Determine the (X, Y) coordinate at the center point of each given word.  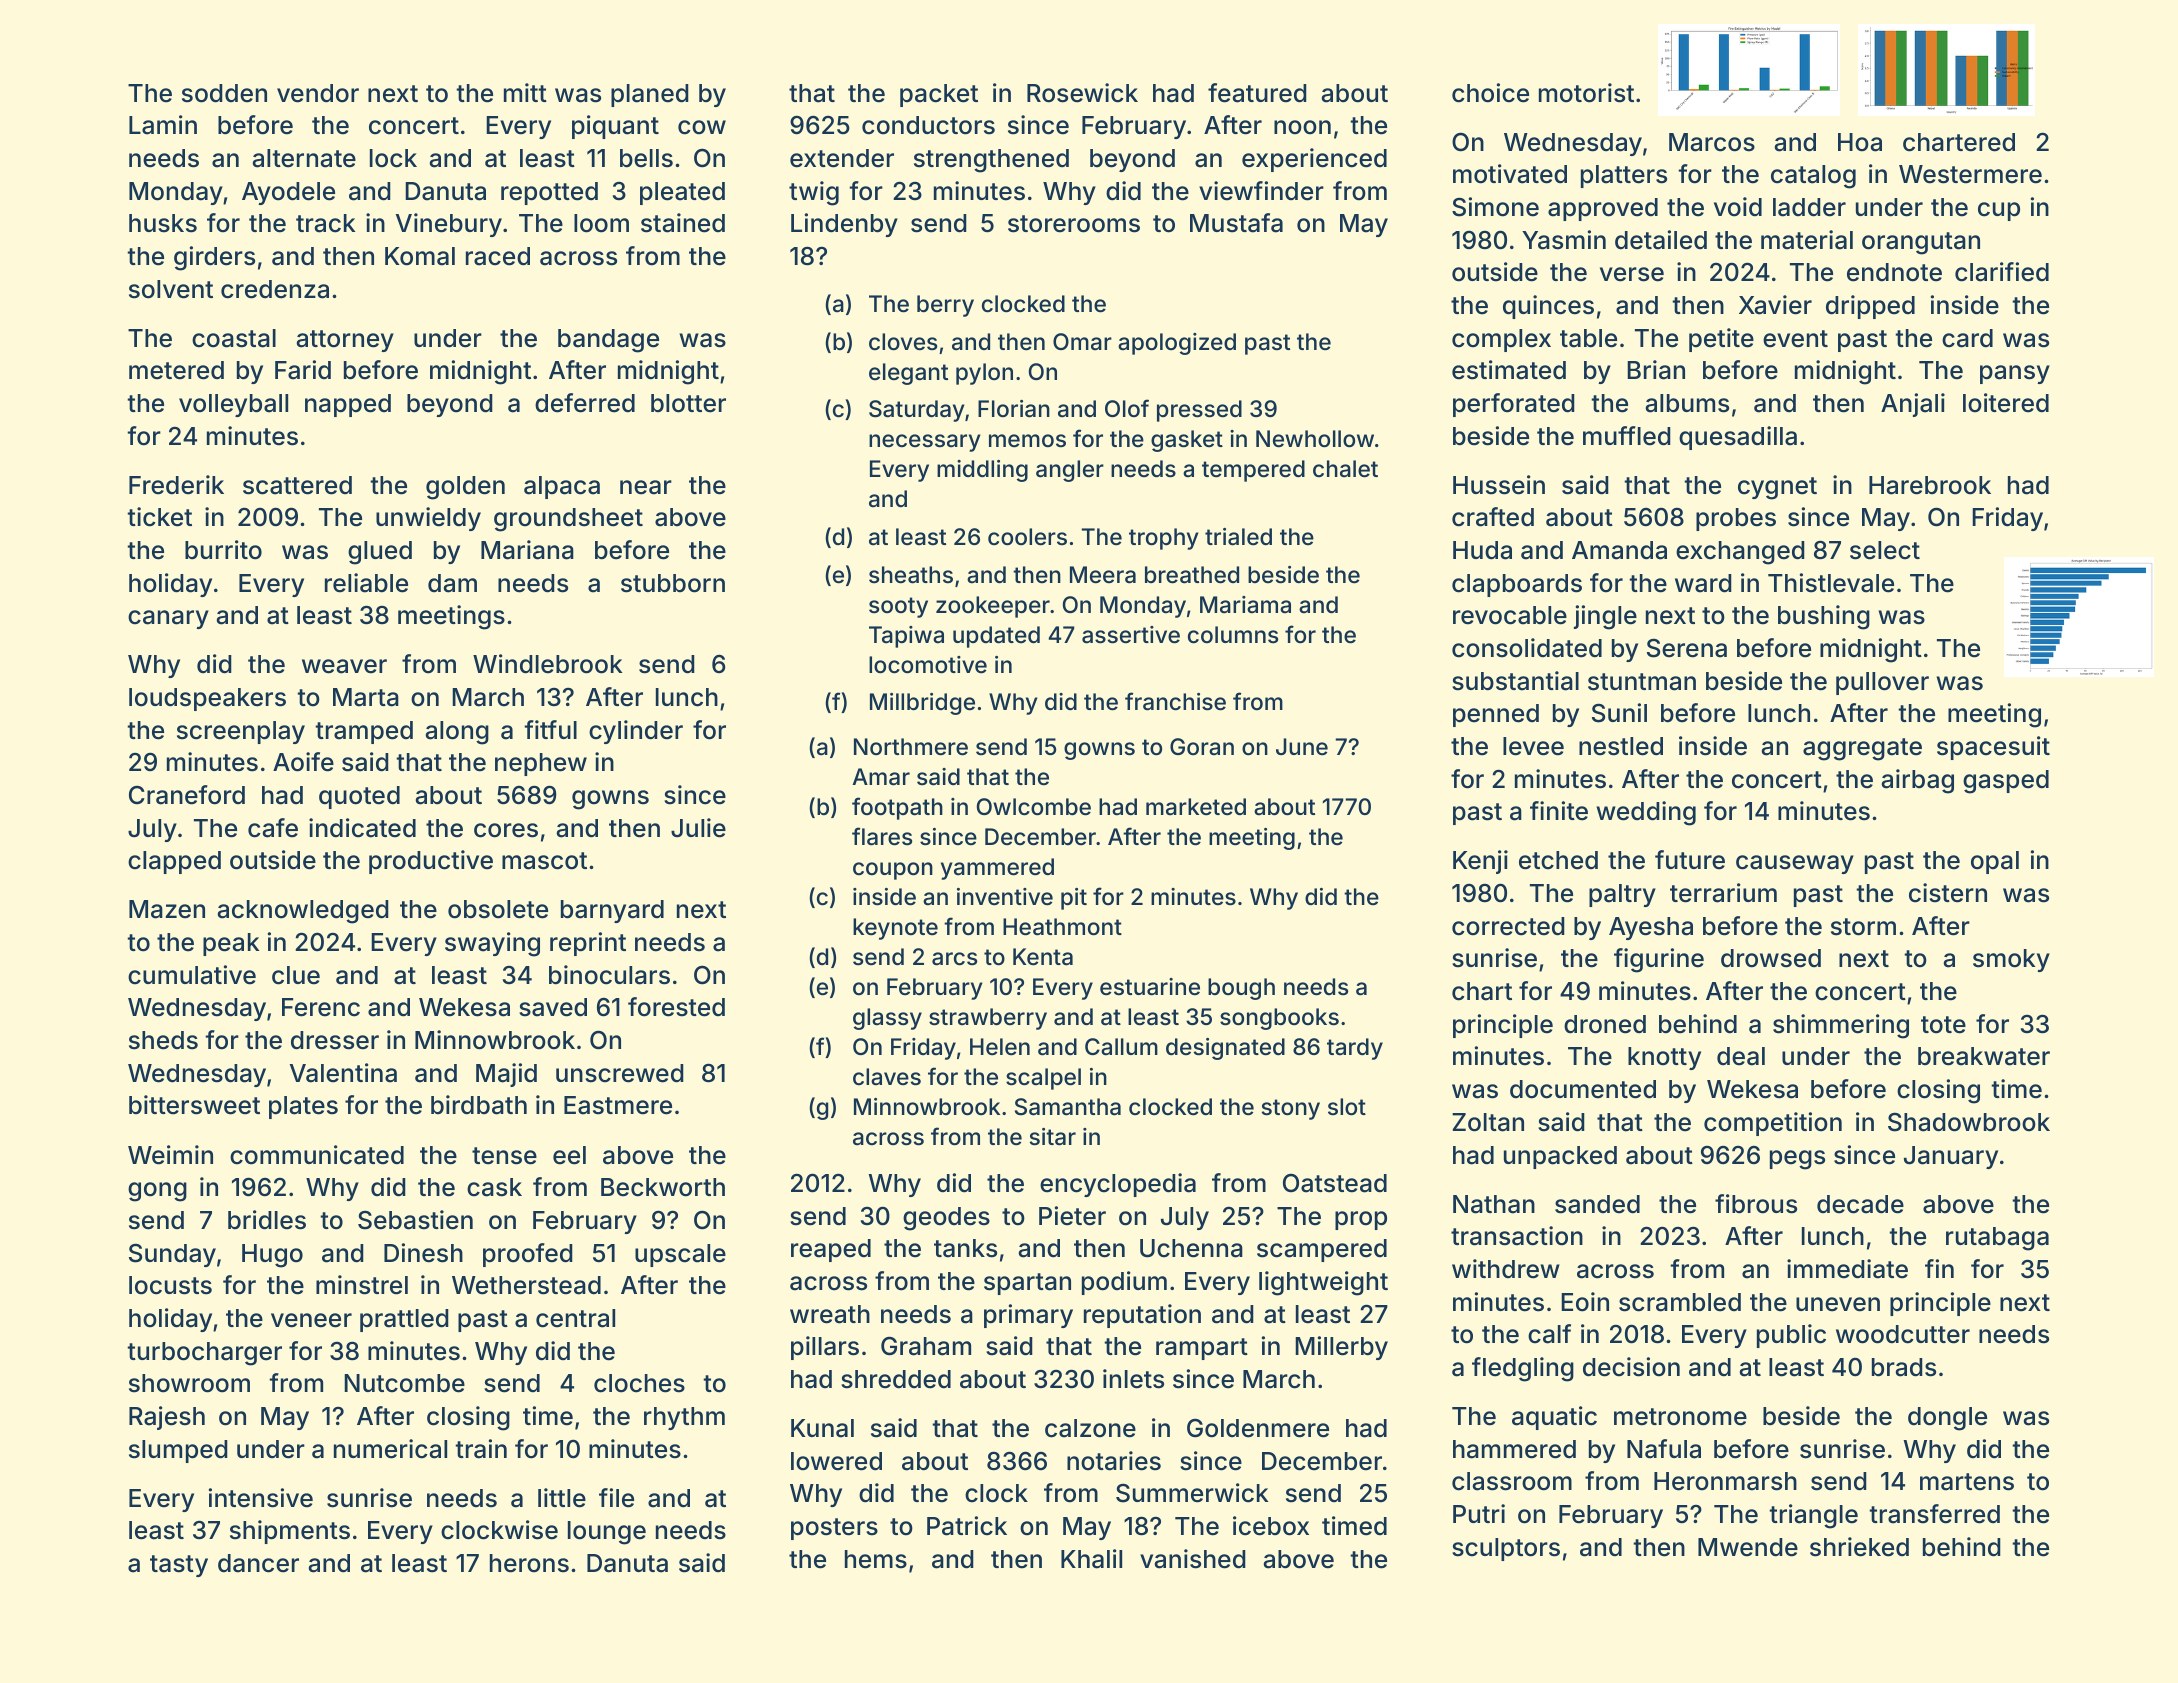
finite (1559, 811)
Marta (366, 697)
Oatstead (1335, 1183)
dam (452, 583)
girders (214, 258)
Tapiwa (906, 637)
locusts (170, 1285)
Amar (881, 777)
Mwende (1748, 1547)
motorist (1586, 93)
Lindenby (844, 225)
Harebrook (1930, 485)
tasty (179, 1566)
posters (834, 1529)
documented (1583, 1089)
